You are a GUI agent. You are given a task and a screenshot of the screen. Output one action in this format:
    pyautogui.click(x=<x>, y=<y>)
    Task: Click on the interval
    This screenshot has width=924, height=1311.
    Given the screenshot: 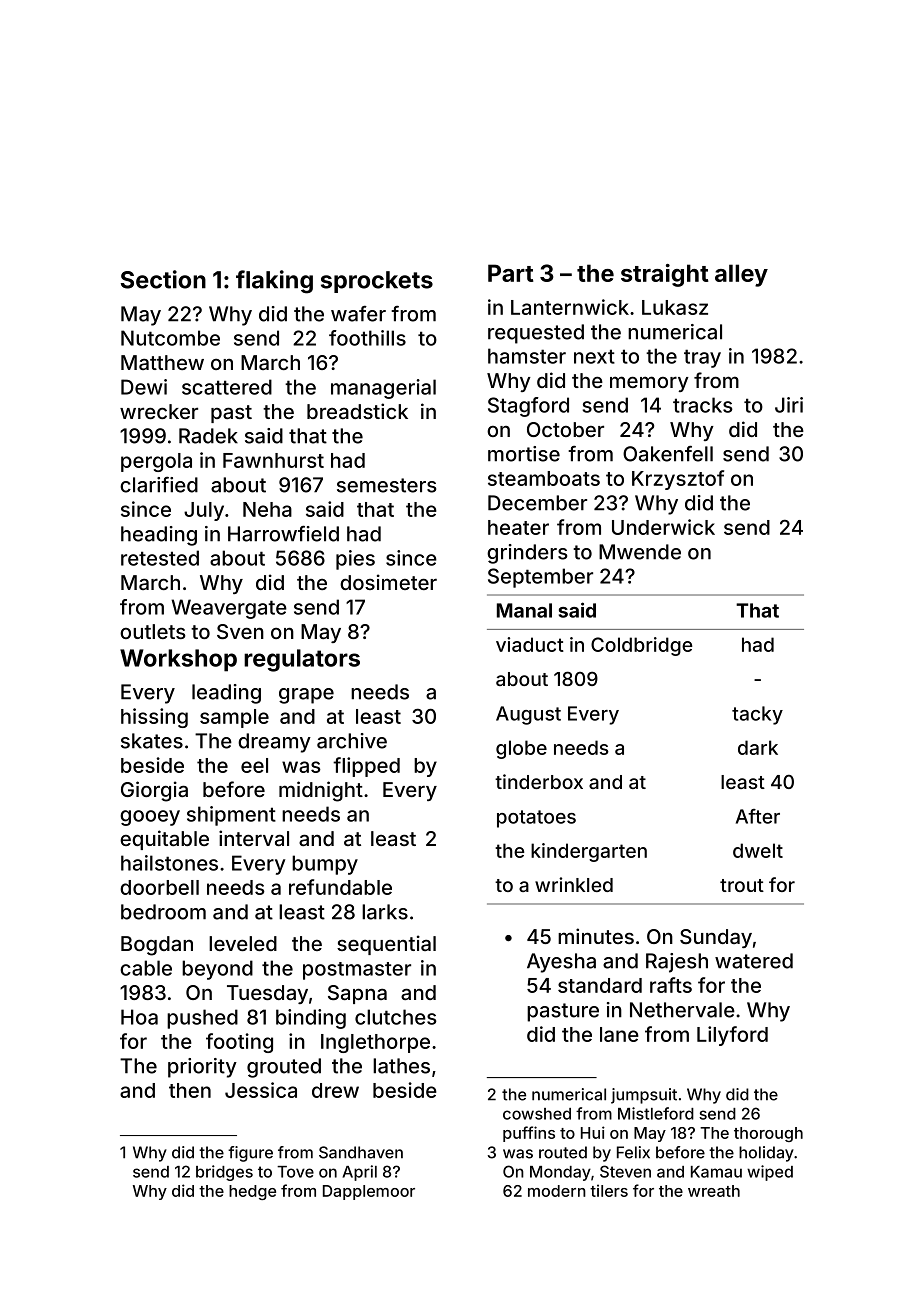 What is the action you would take?
    pyautogui.click(x=254, y=838)
